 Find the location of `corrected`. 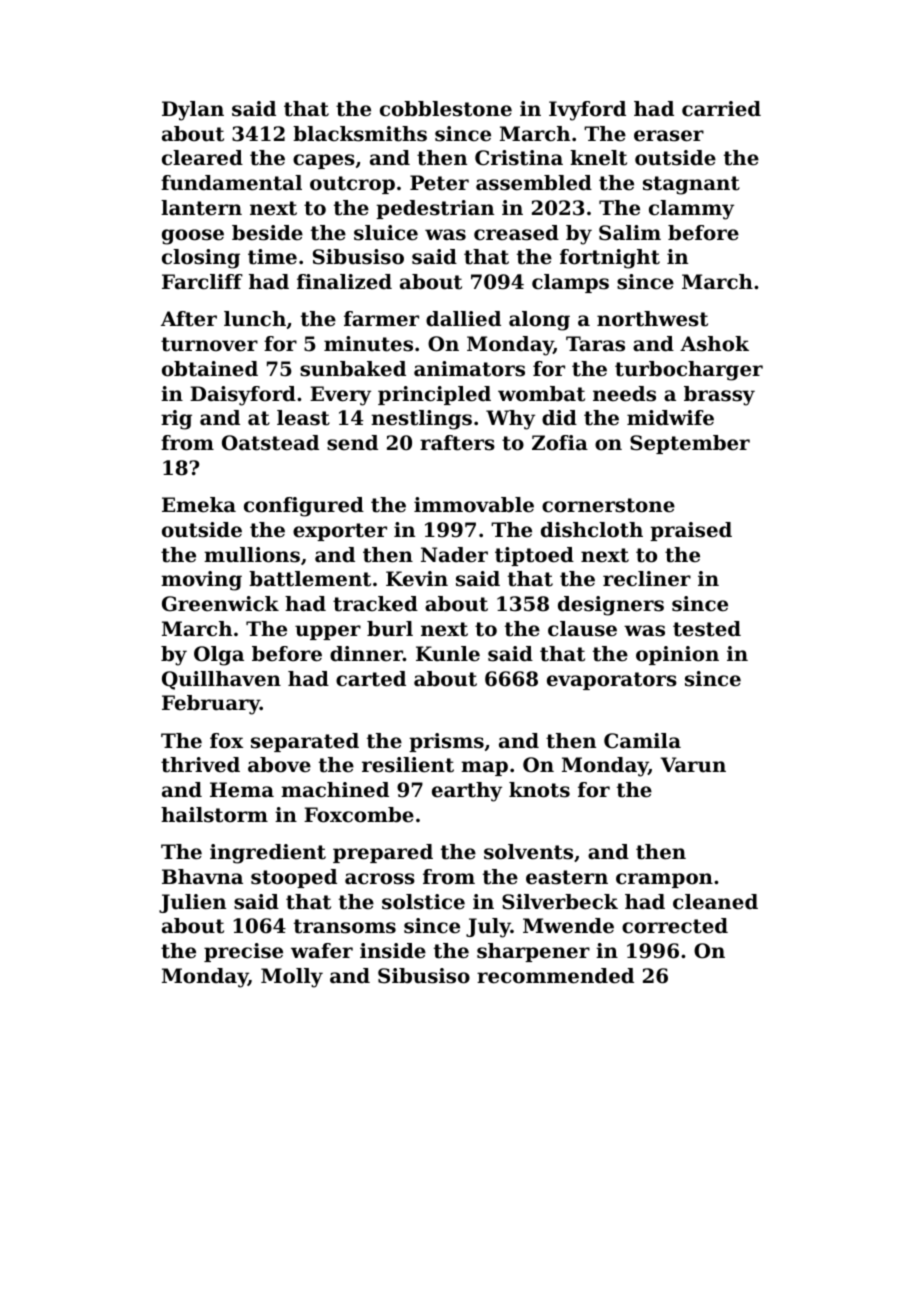

corrected is located at coordinates (675, 926).
